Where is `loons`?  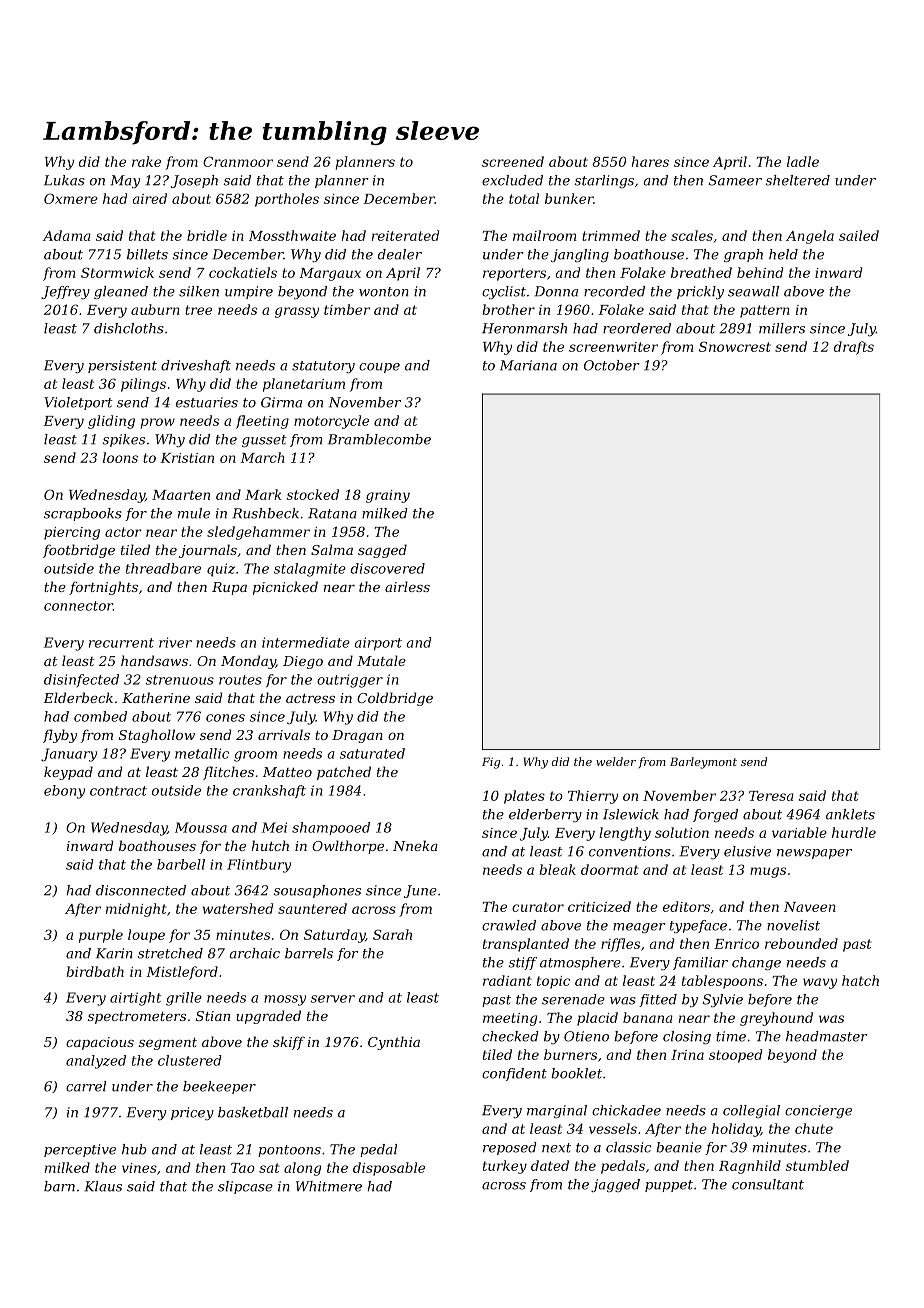 loons is located at coordinates (120, 457).
